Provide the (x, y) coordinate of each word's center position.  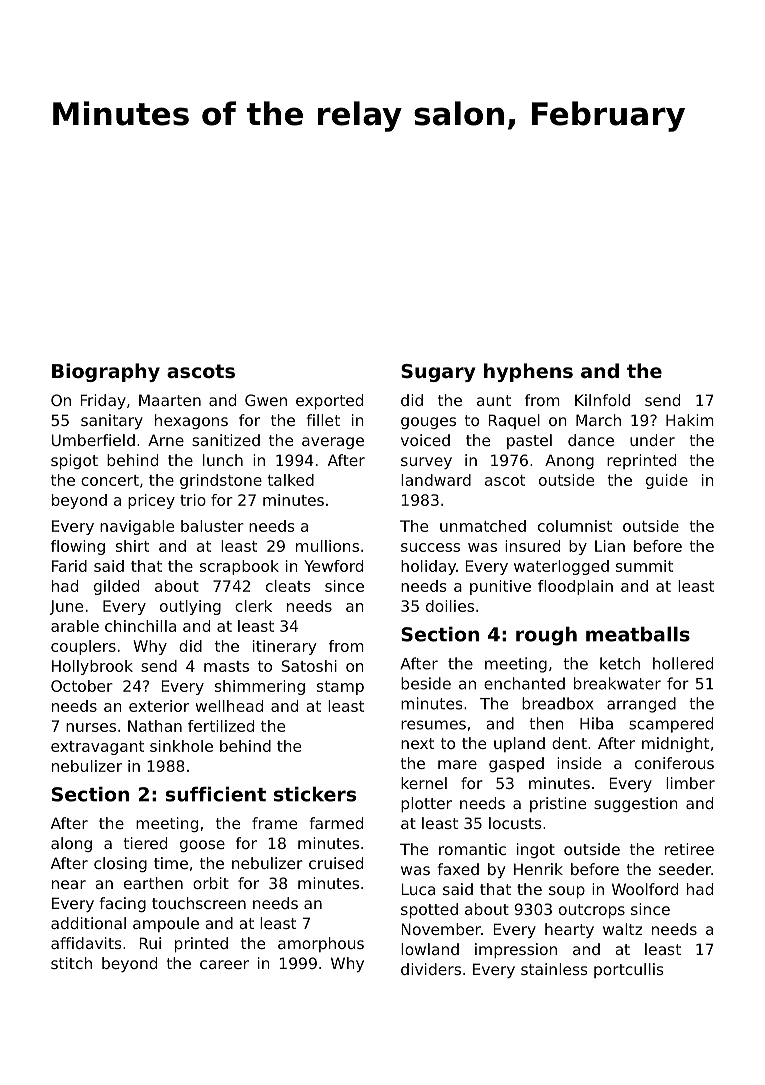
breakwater (617, 683)
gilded (116, 587)
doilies (450, 606)
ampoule (166, 924)
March (598, 420)
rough (546, 636)
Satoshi (309, 666)
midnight (675, 744)
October (82, 686)
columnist (575, 526)
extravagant (97, 748)
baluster (212, 526)
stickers (315, 794)
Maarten (170, 400)
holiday (428, 567)
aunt (494, 400)
